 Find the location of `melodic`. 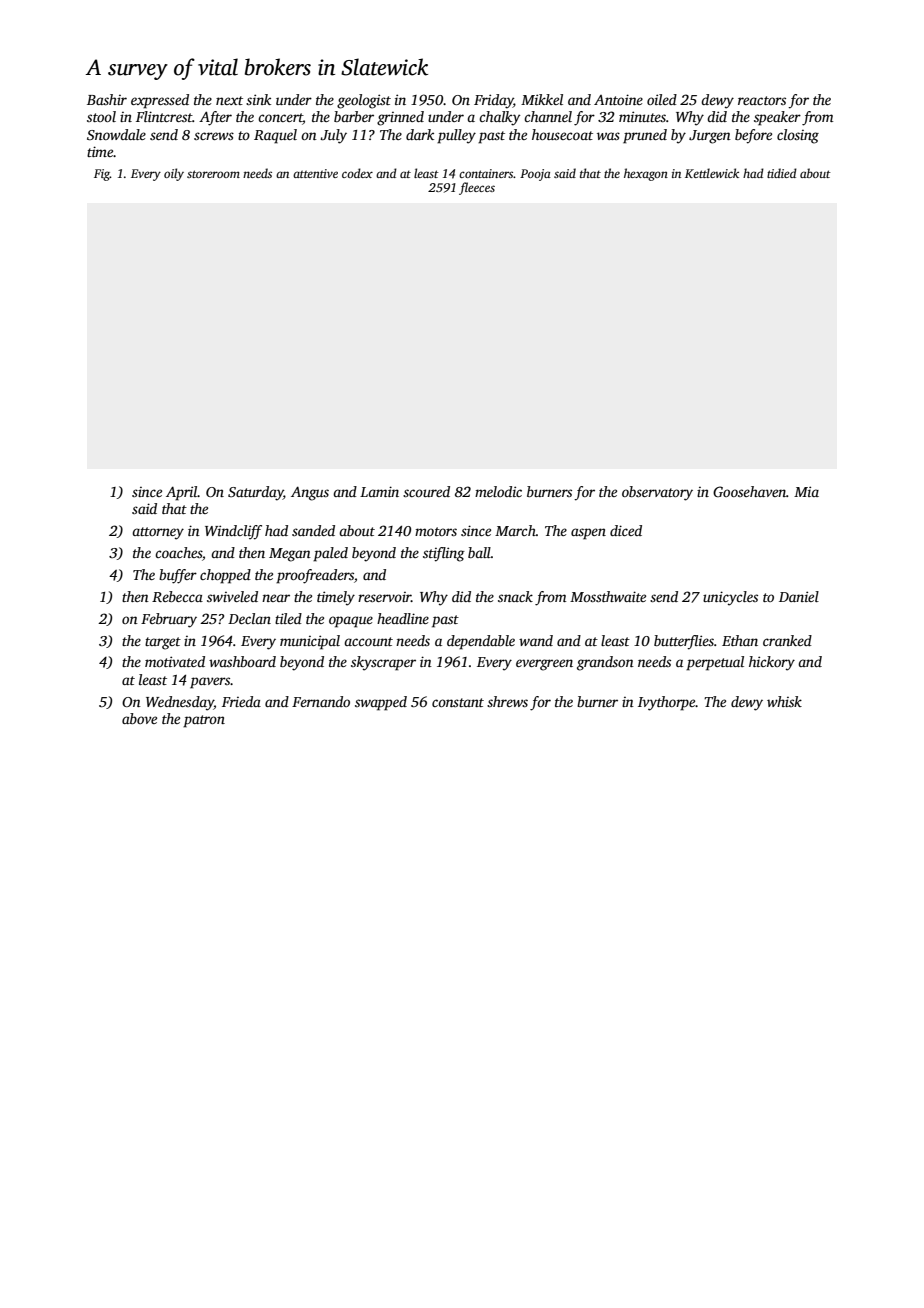

melodic is located at coordinates (498, 491).
